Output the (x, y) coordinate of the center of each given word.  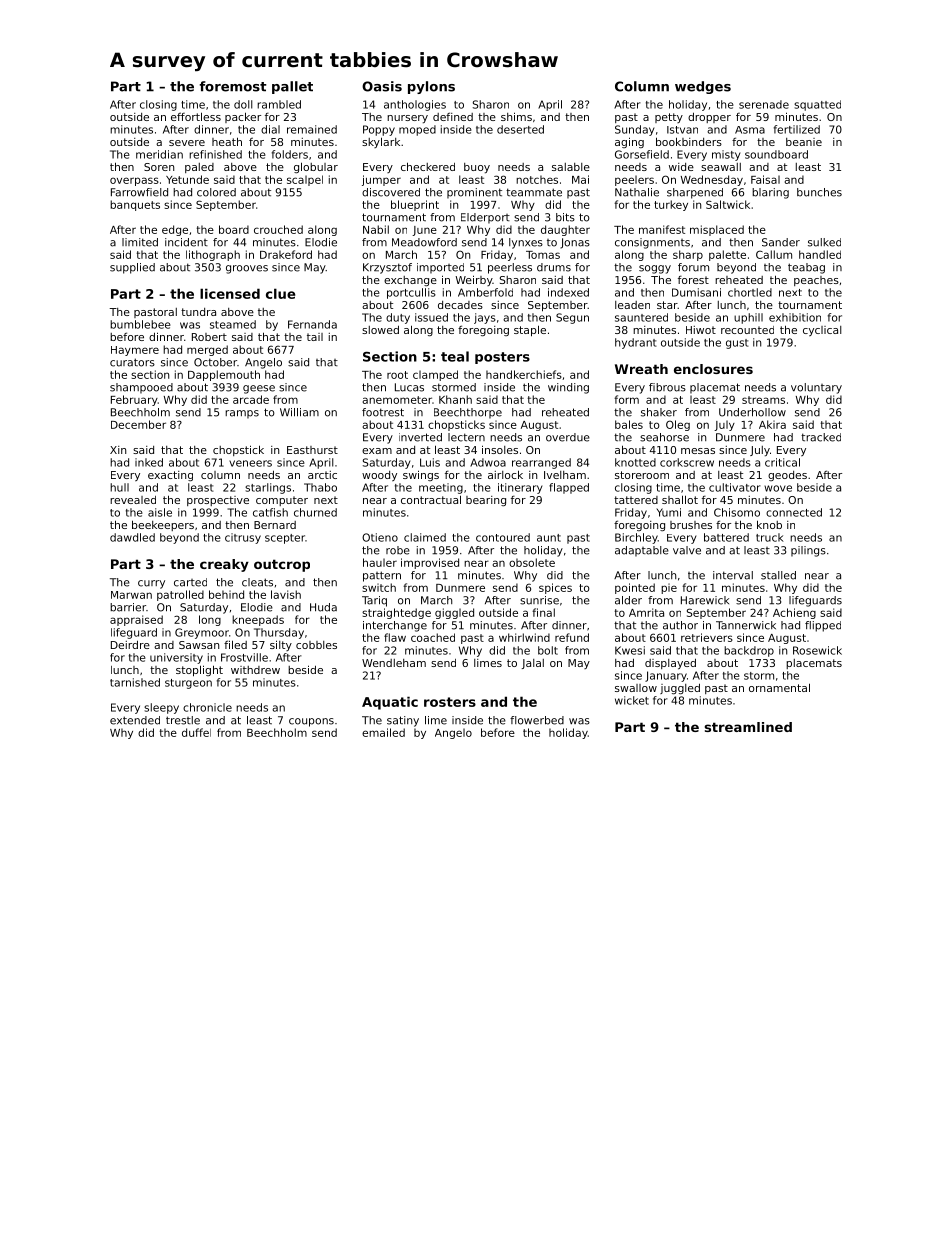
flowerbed (537, 720)
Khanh (455, 399)
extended (135, 720)
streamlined (748, 727)
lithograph (213, 255)
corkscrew (687, 462)
